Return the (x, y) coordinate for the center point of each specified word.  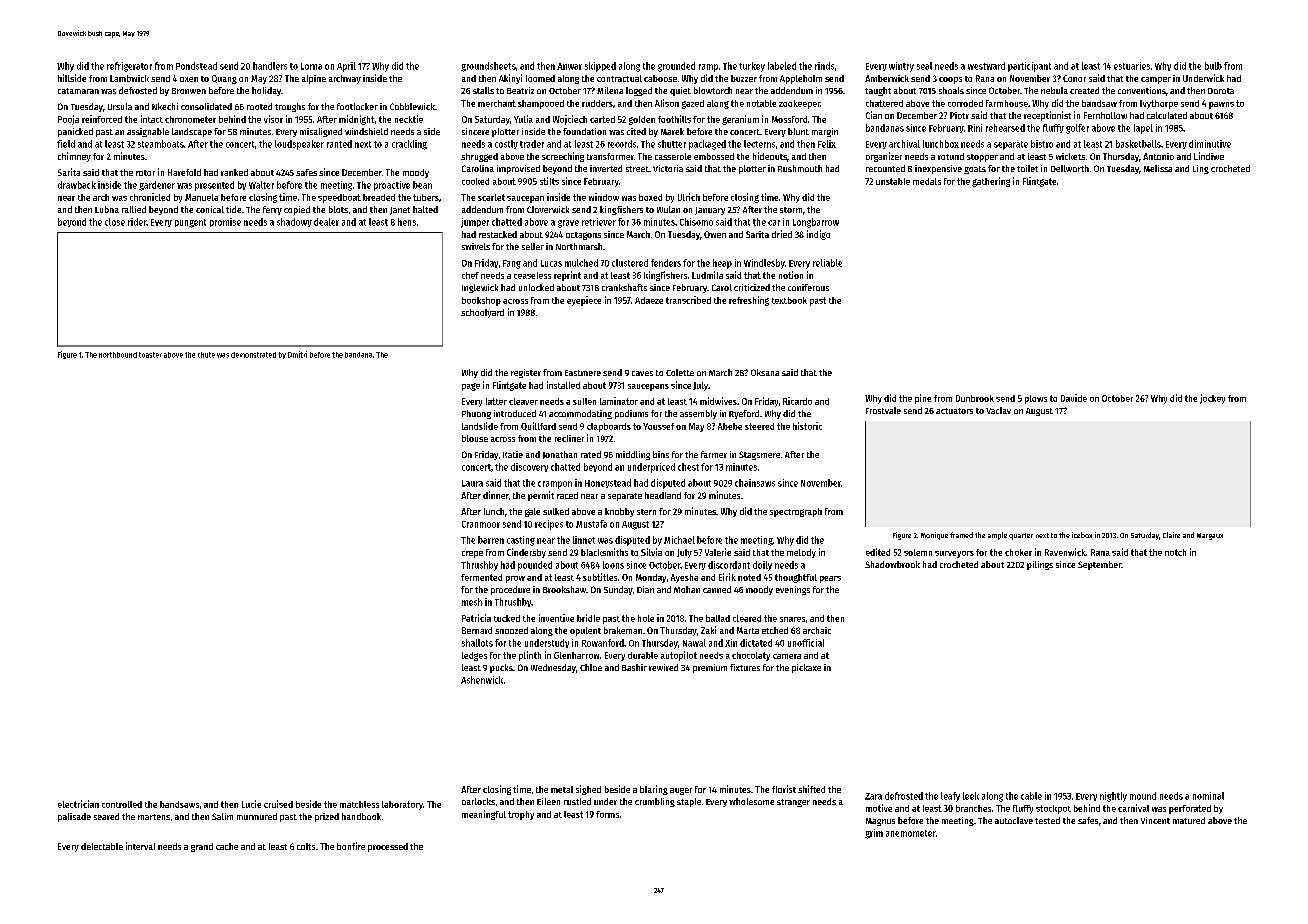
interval (140, 846)
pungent (190, 223)
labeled (782, 66)
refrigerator (129, 67)
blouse (475, 438)
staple (689, 802)
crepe (472, 554)
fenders (666, 263)
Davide (1074, 398)
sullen (584, 401)
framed (961, 535)
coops (950, 80)
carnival (1133, 808)
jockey (1212, 399)
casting (521, 541)
